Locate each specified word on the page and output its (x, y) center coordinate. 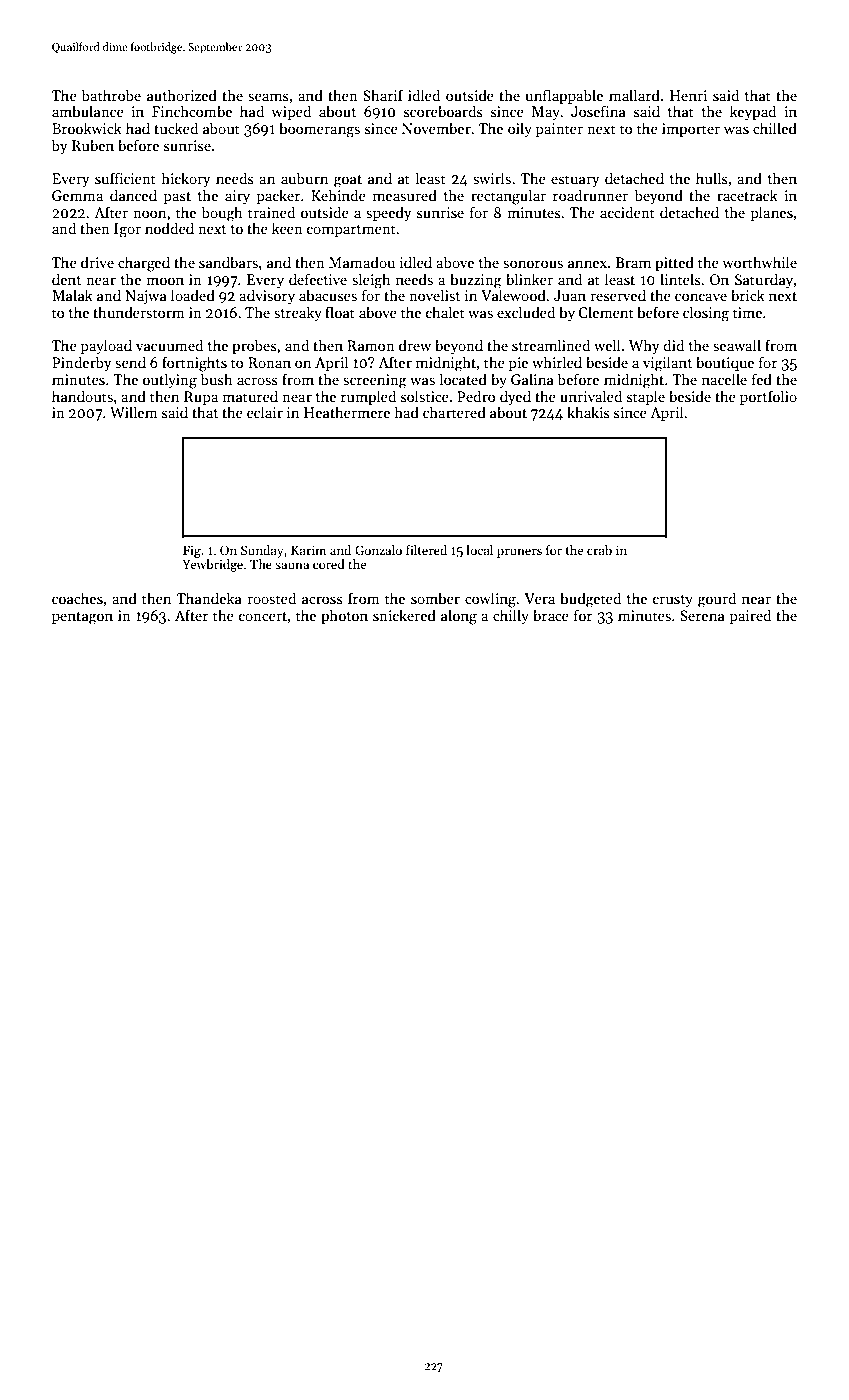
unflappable (564, 96)
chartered (454, 412)
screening (375, 381)
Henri (688, 95)
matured (250, 396)
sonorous (533, 264)
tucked (176, 128)
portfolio (768, 397)
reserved (618, 295)
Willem (134, 412)
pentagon (82, 618)
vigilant (667, 364)
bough (222, 214)
